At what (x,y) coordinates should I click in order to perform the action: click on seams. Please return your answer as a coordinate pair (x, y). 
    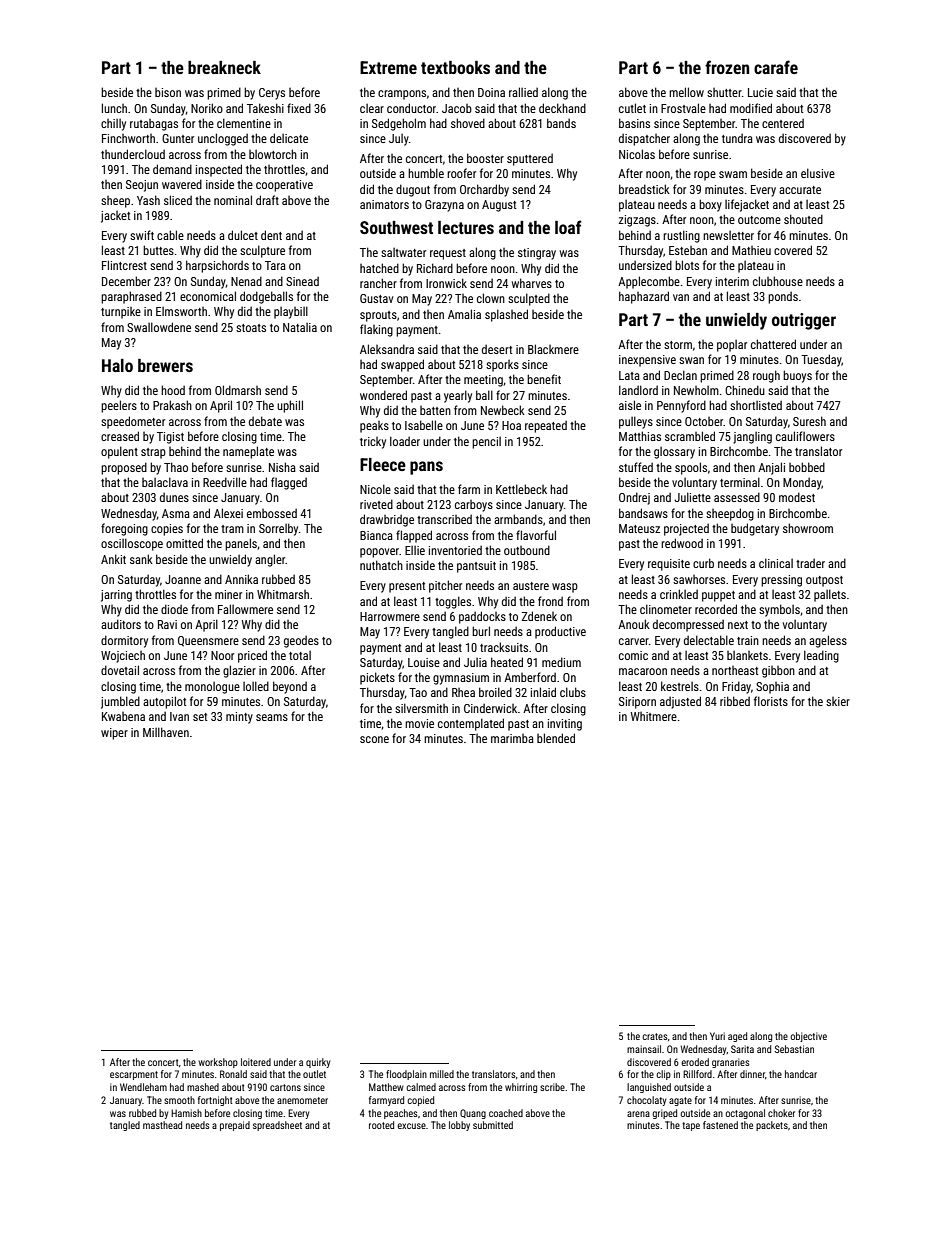
    Looking at the image, I should click on (272, 717).
